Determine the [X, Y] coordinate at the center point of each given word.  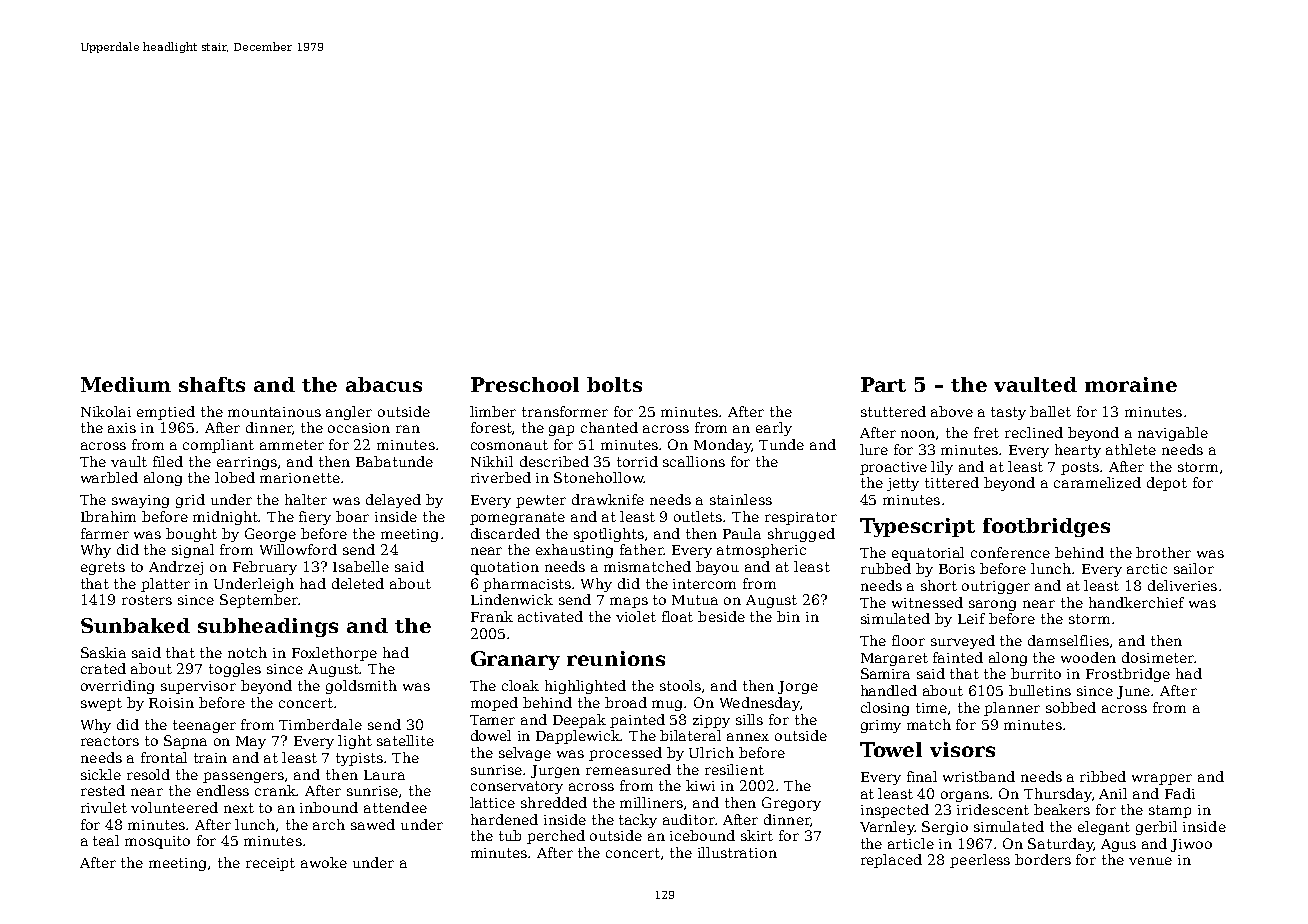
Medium [126, 384]
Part [883, 384]
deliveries [1182, 585]
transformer [565, 411]
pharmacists [528, 585]
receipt [270, 864]
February [265, 568]
